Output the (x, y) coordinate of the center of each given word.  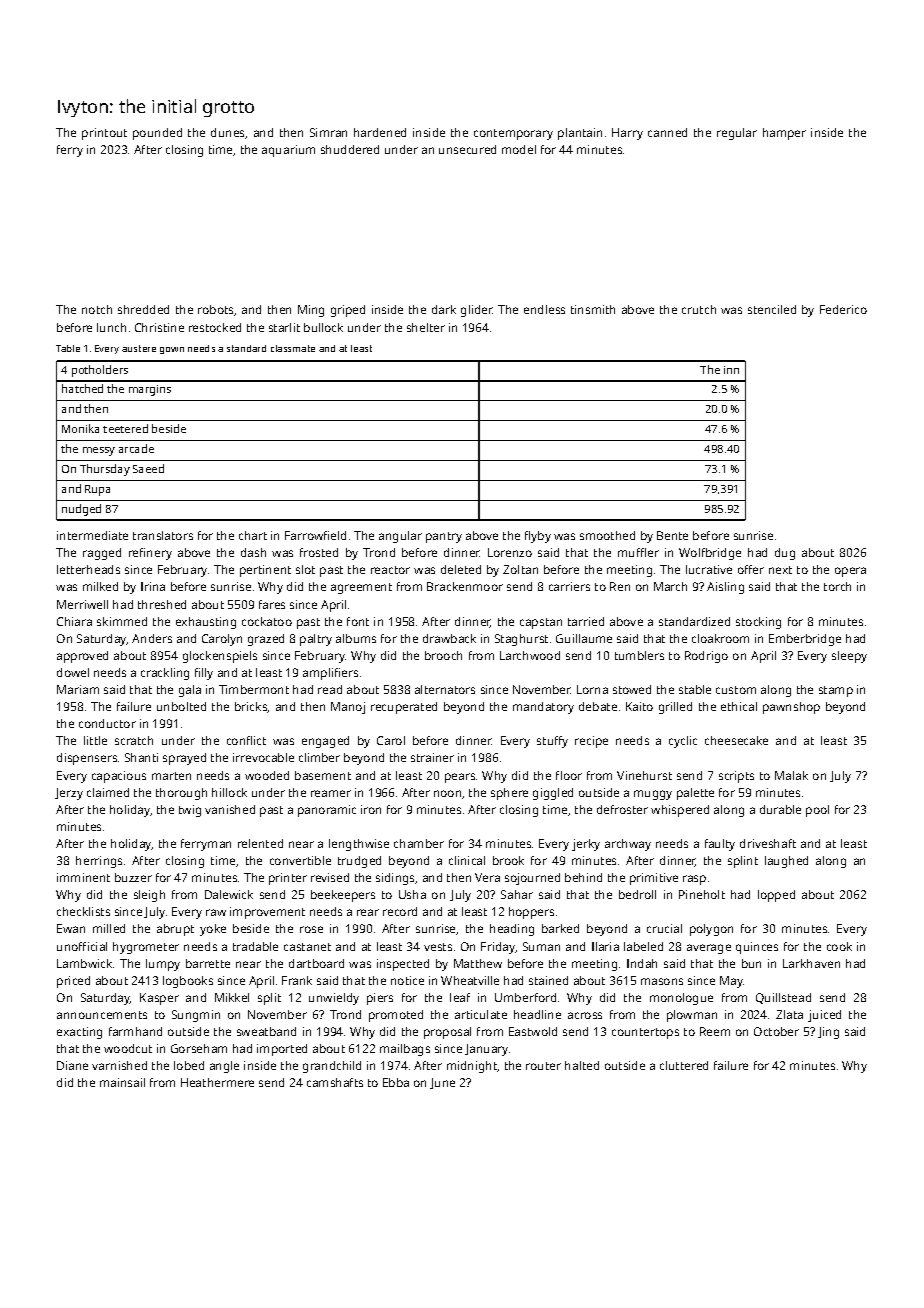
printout (104, 134)
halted (582, 1065)
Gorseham (199, 1048)
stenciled (772, 309)
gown (172, 350)
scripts (736, 777)
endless (544, 309)
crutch (699, 309)
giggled (553, 794)
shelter (426, 327)
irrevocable (263, 757)
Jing (828, 1033)
